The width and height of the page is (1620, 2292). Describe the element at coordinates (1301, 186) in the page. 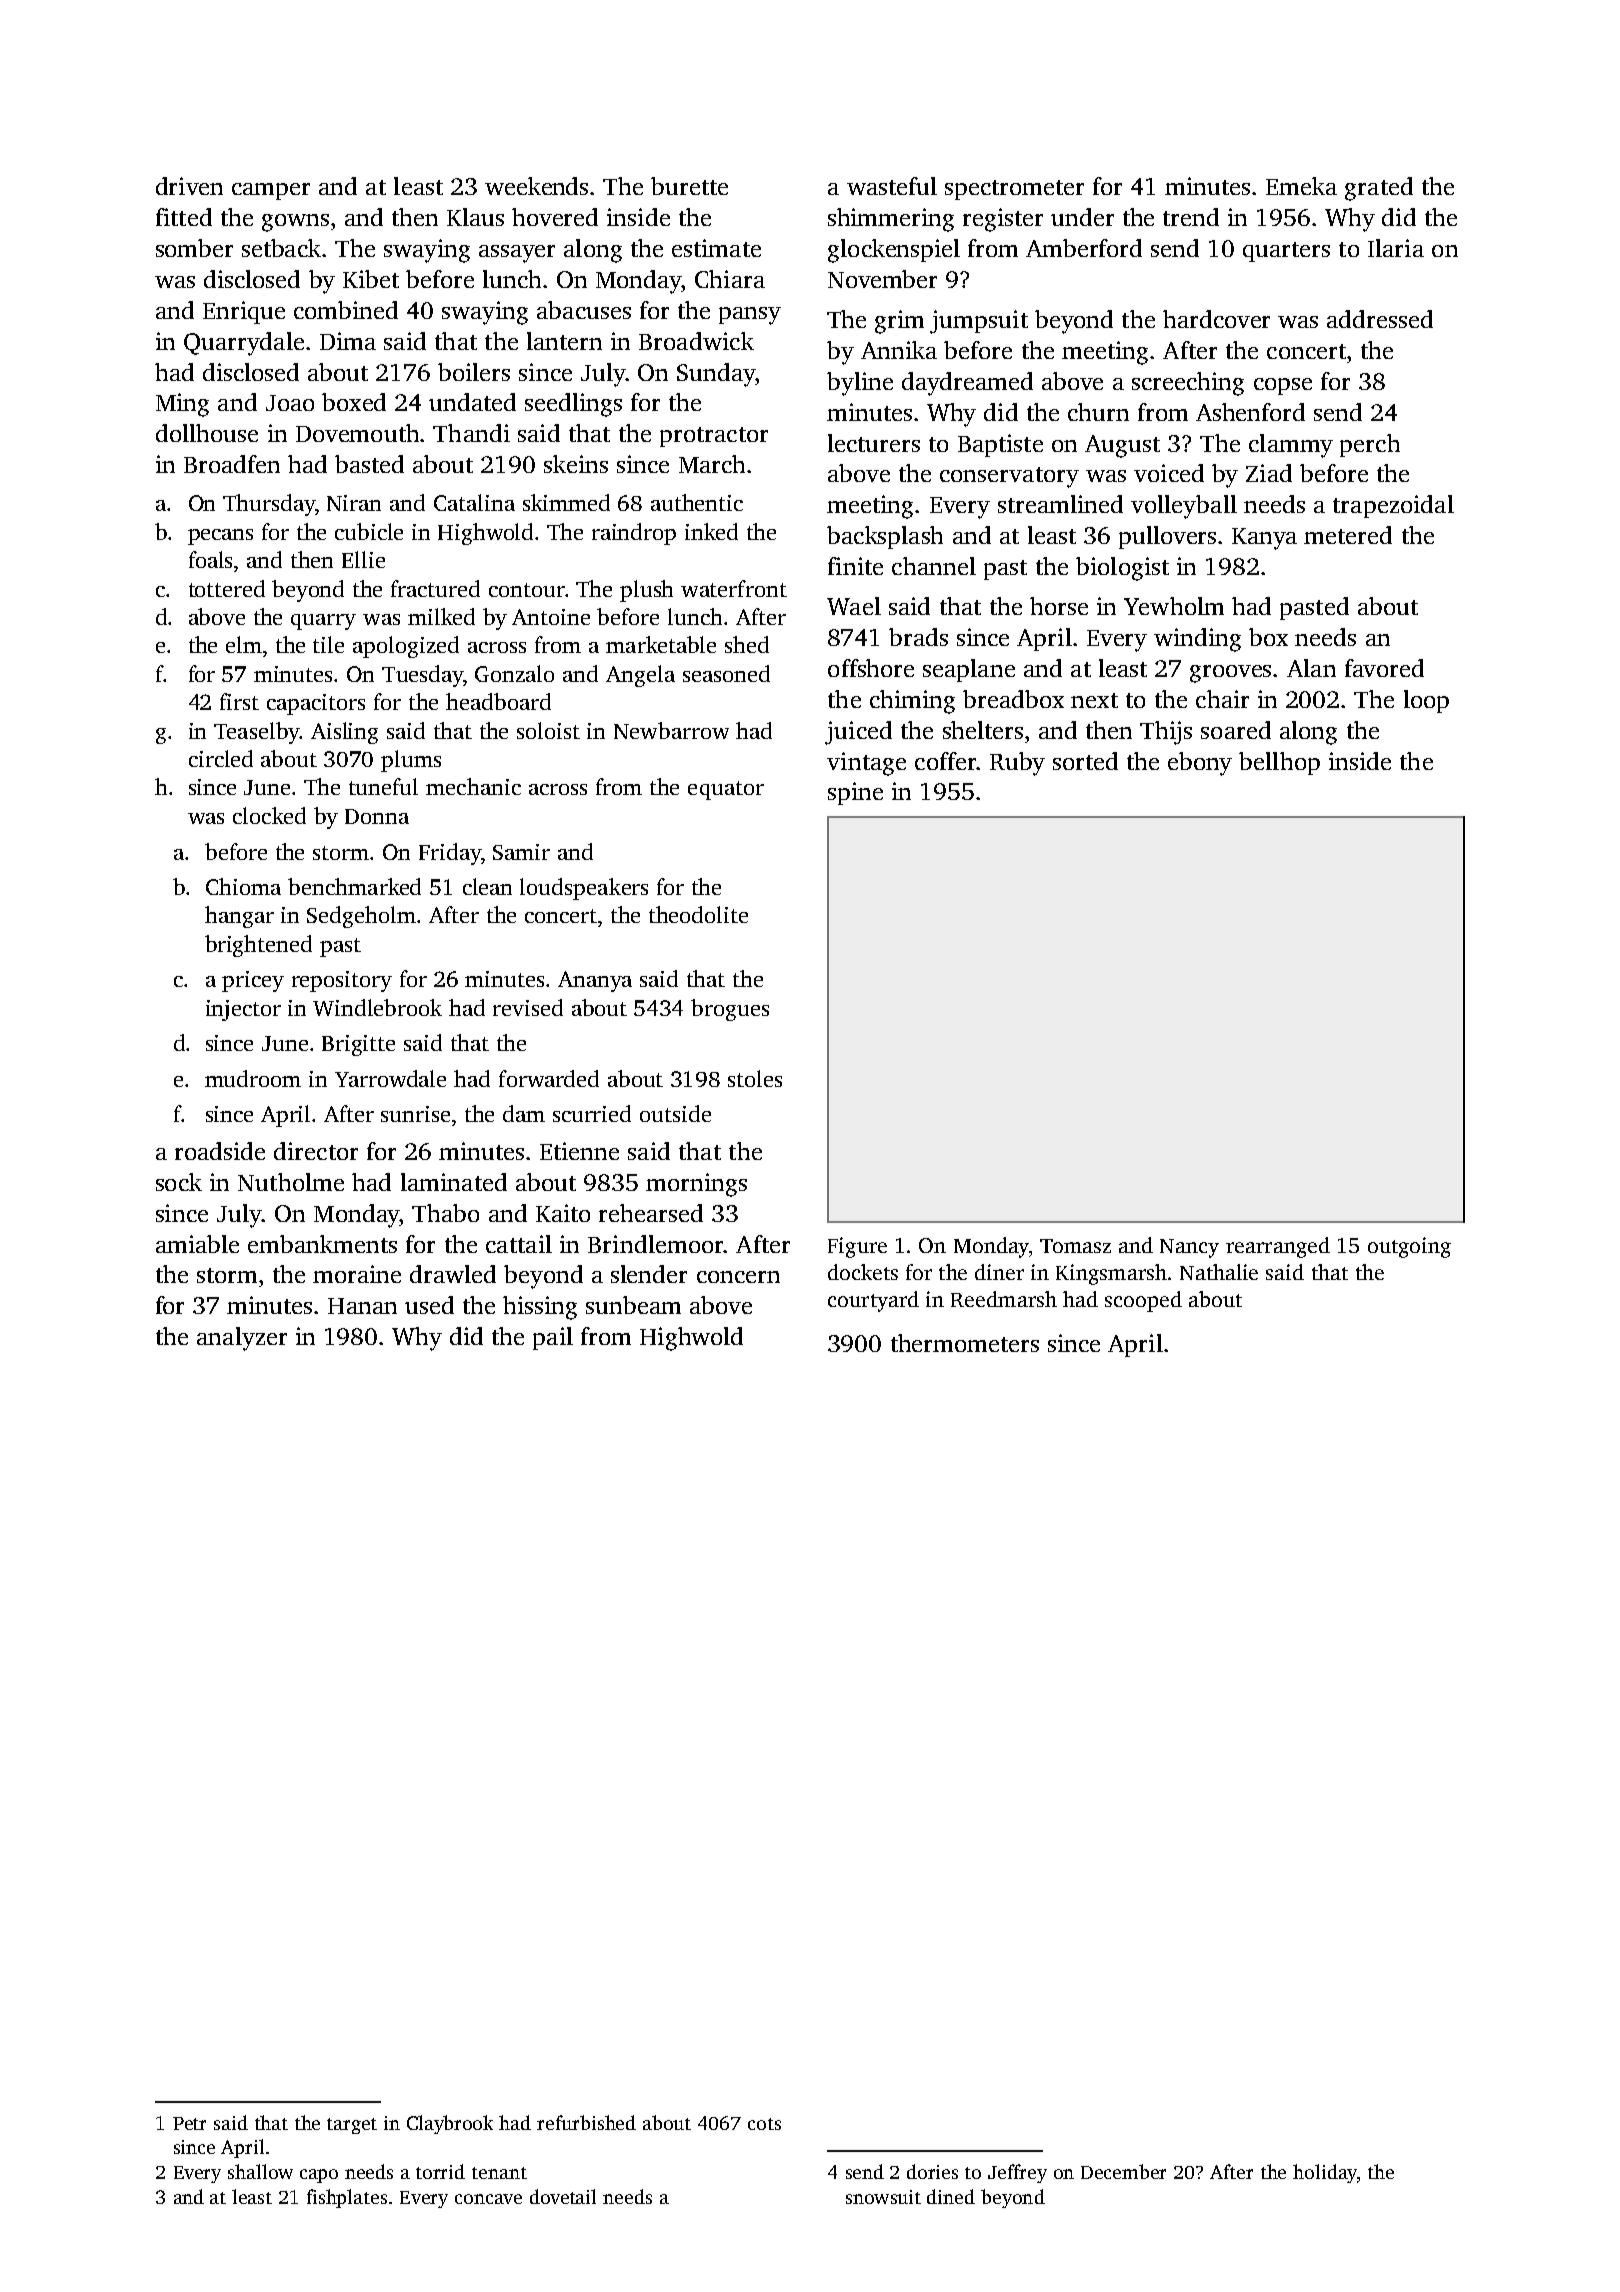

I see `Emeka` at that location.
